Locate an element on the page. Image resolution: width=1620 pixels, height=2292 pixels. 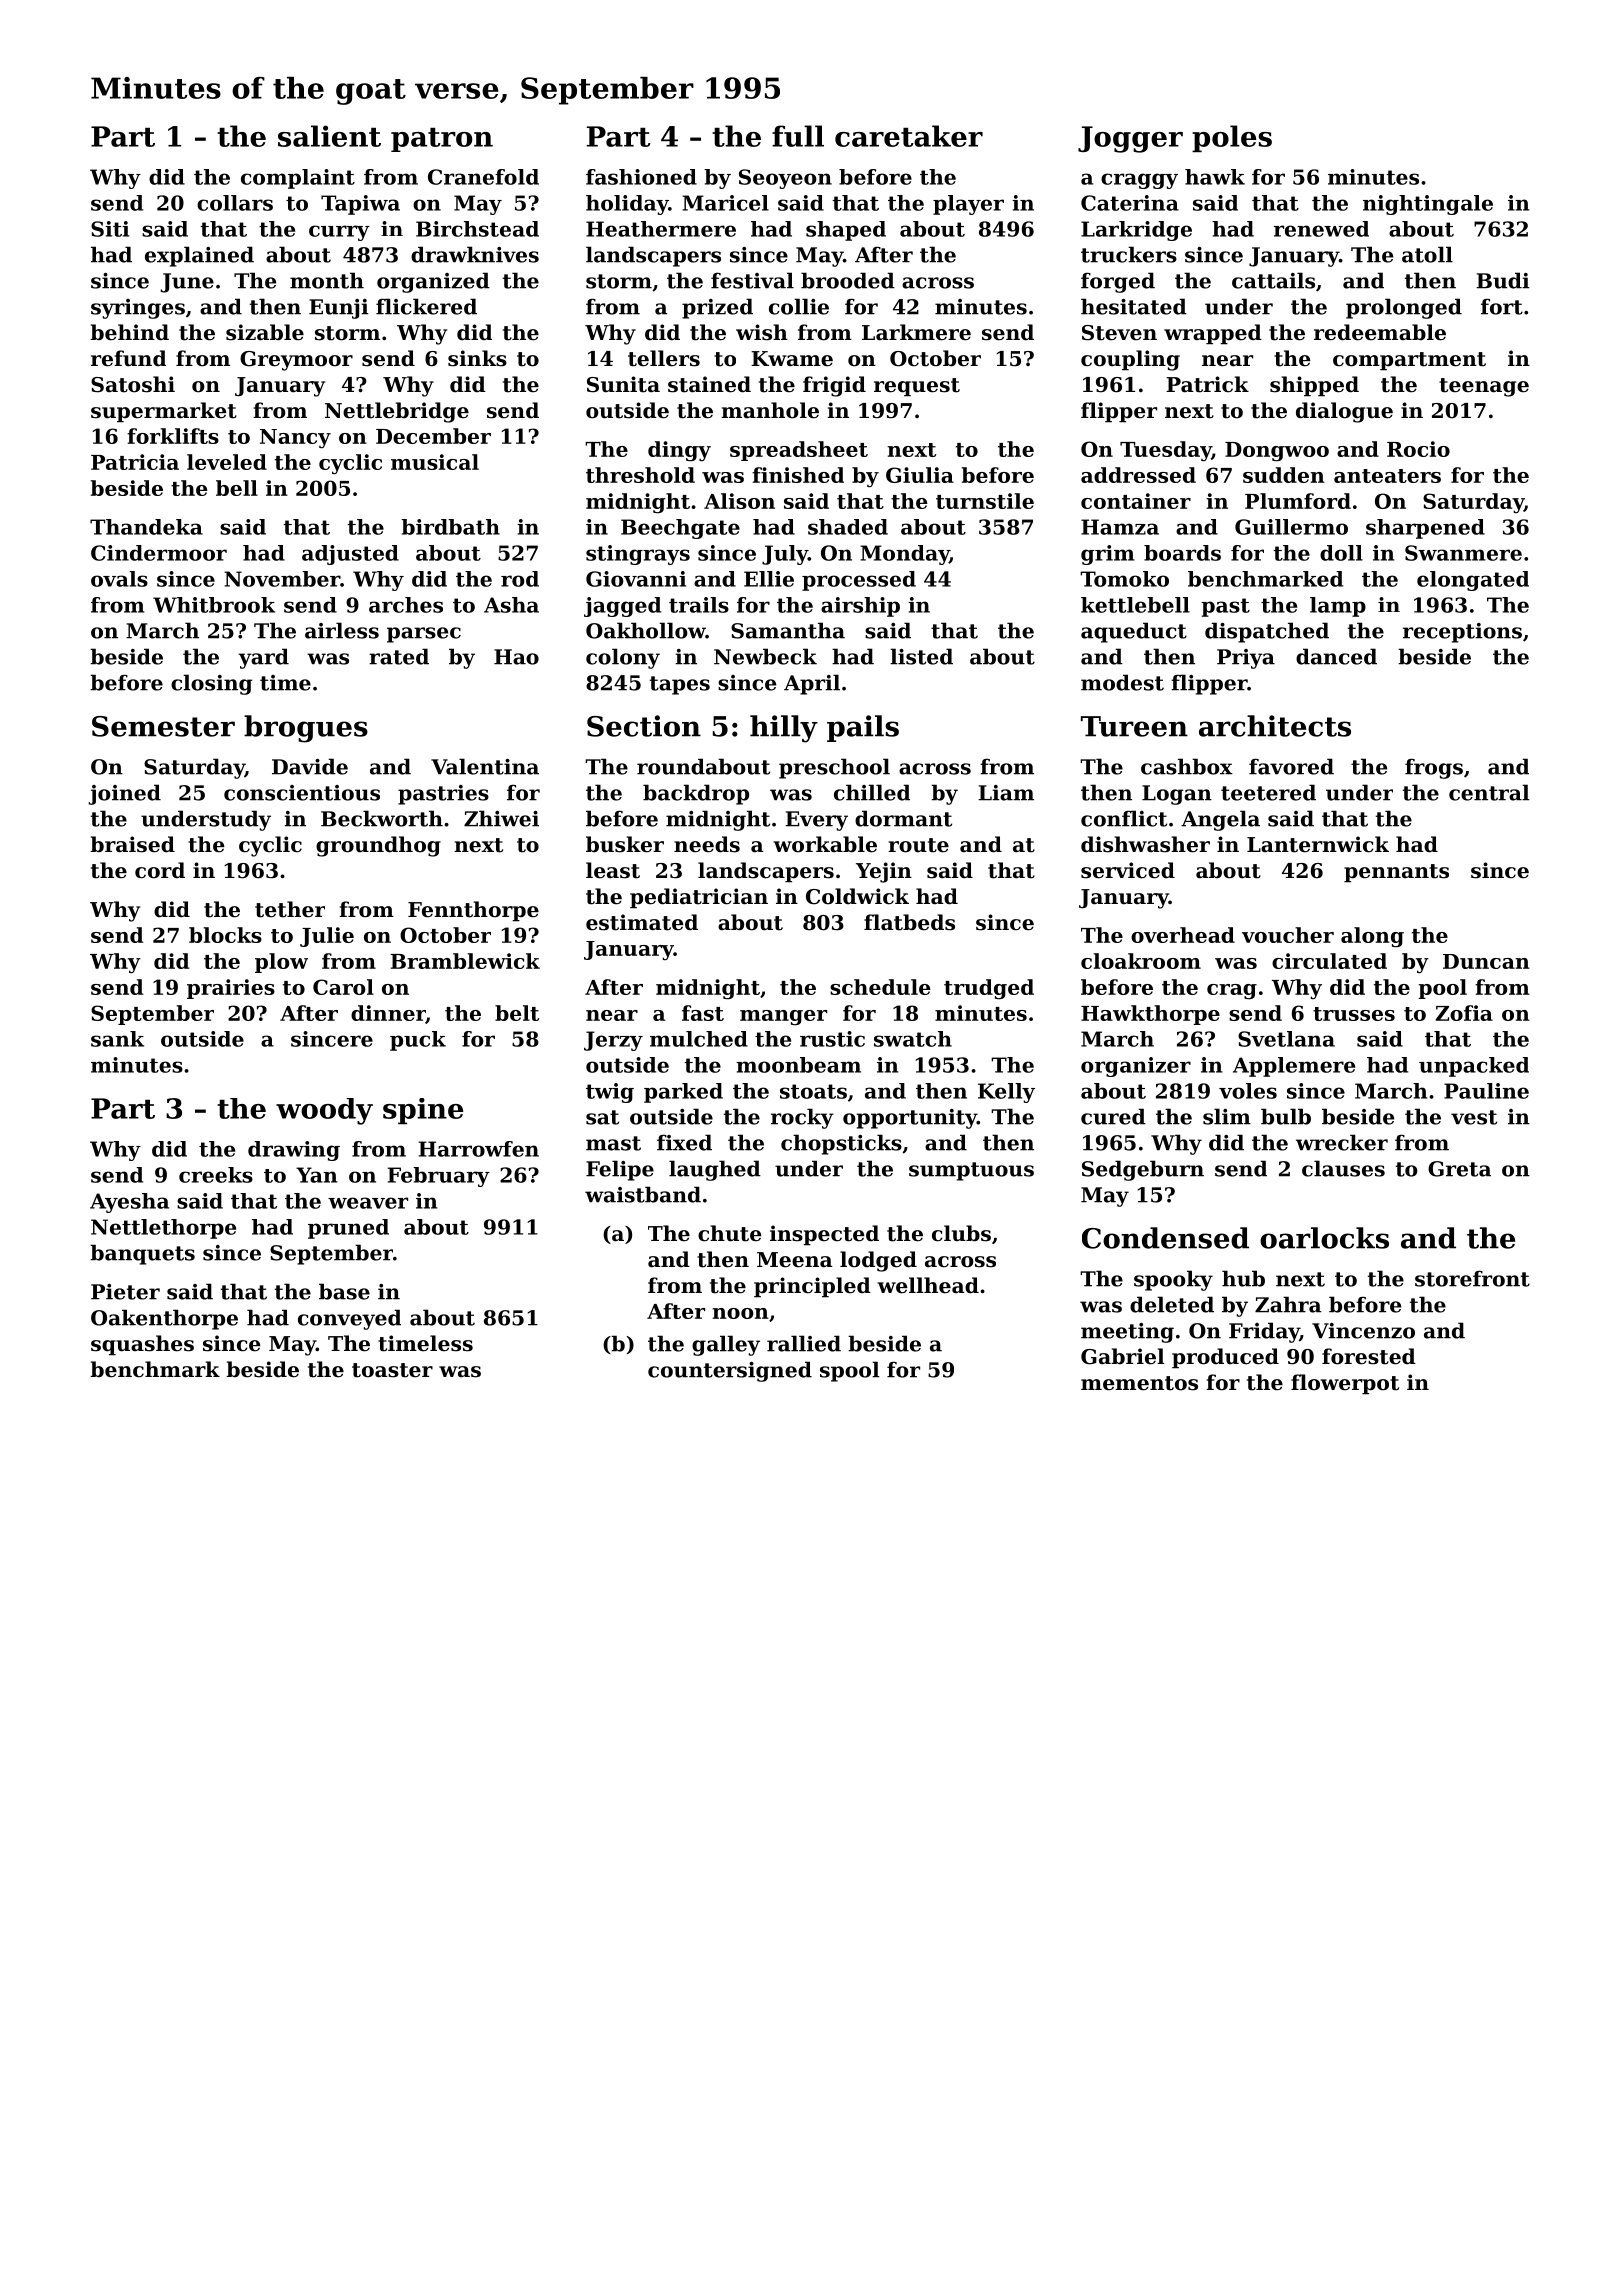
patron is located at coordinates (442, 140).
